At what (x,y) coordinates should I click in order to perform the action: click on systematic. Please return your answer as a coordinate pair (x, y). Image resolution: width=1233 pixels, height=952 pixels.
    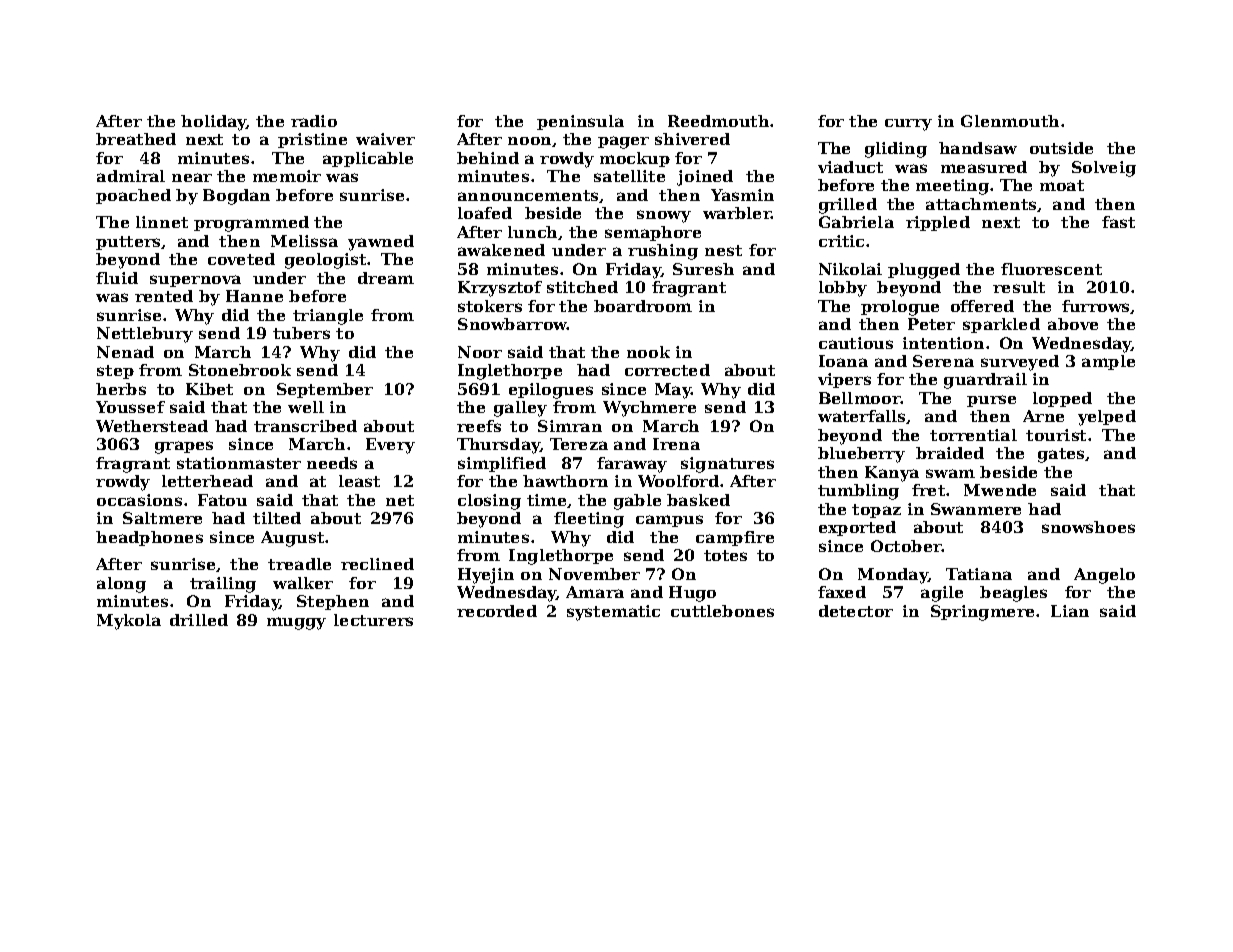
    Looking at the image, I should click on (613, 613).
